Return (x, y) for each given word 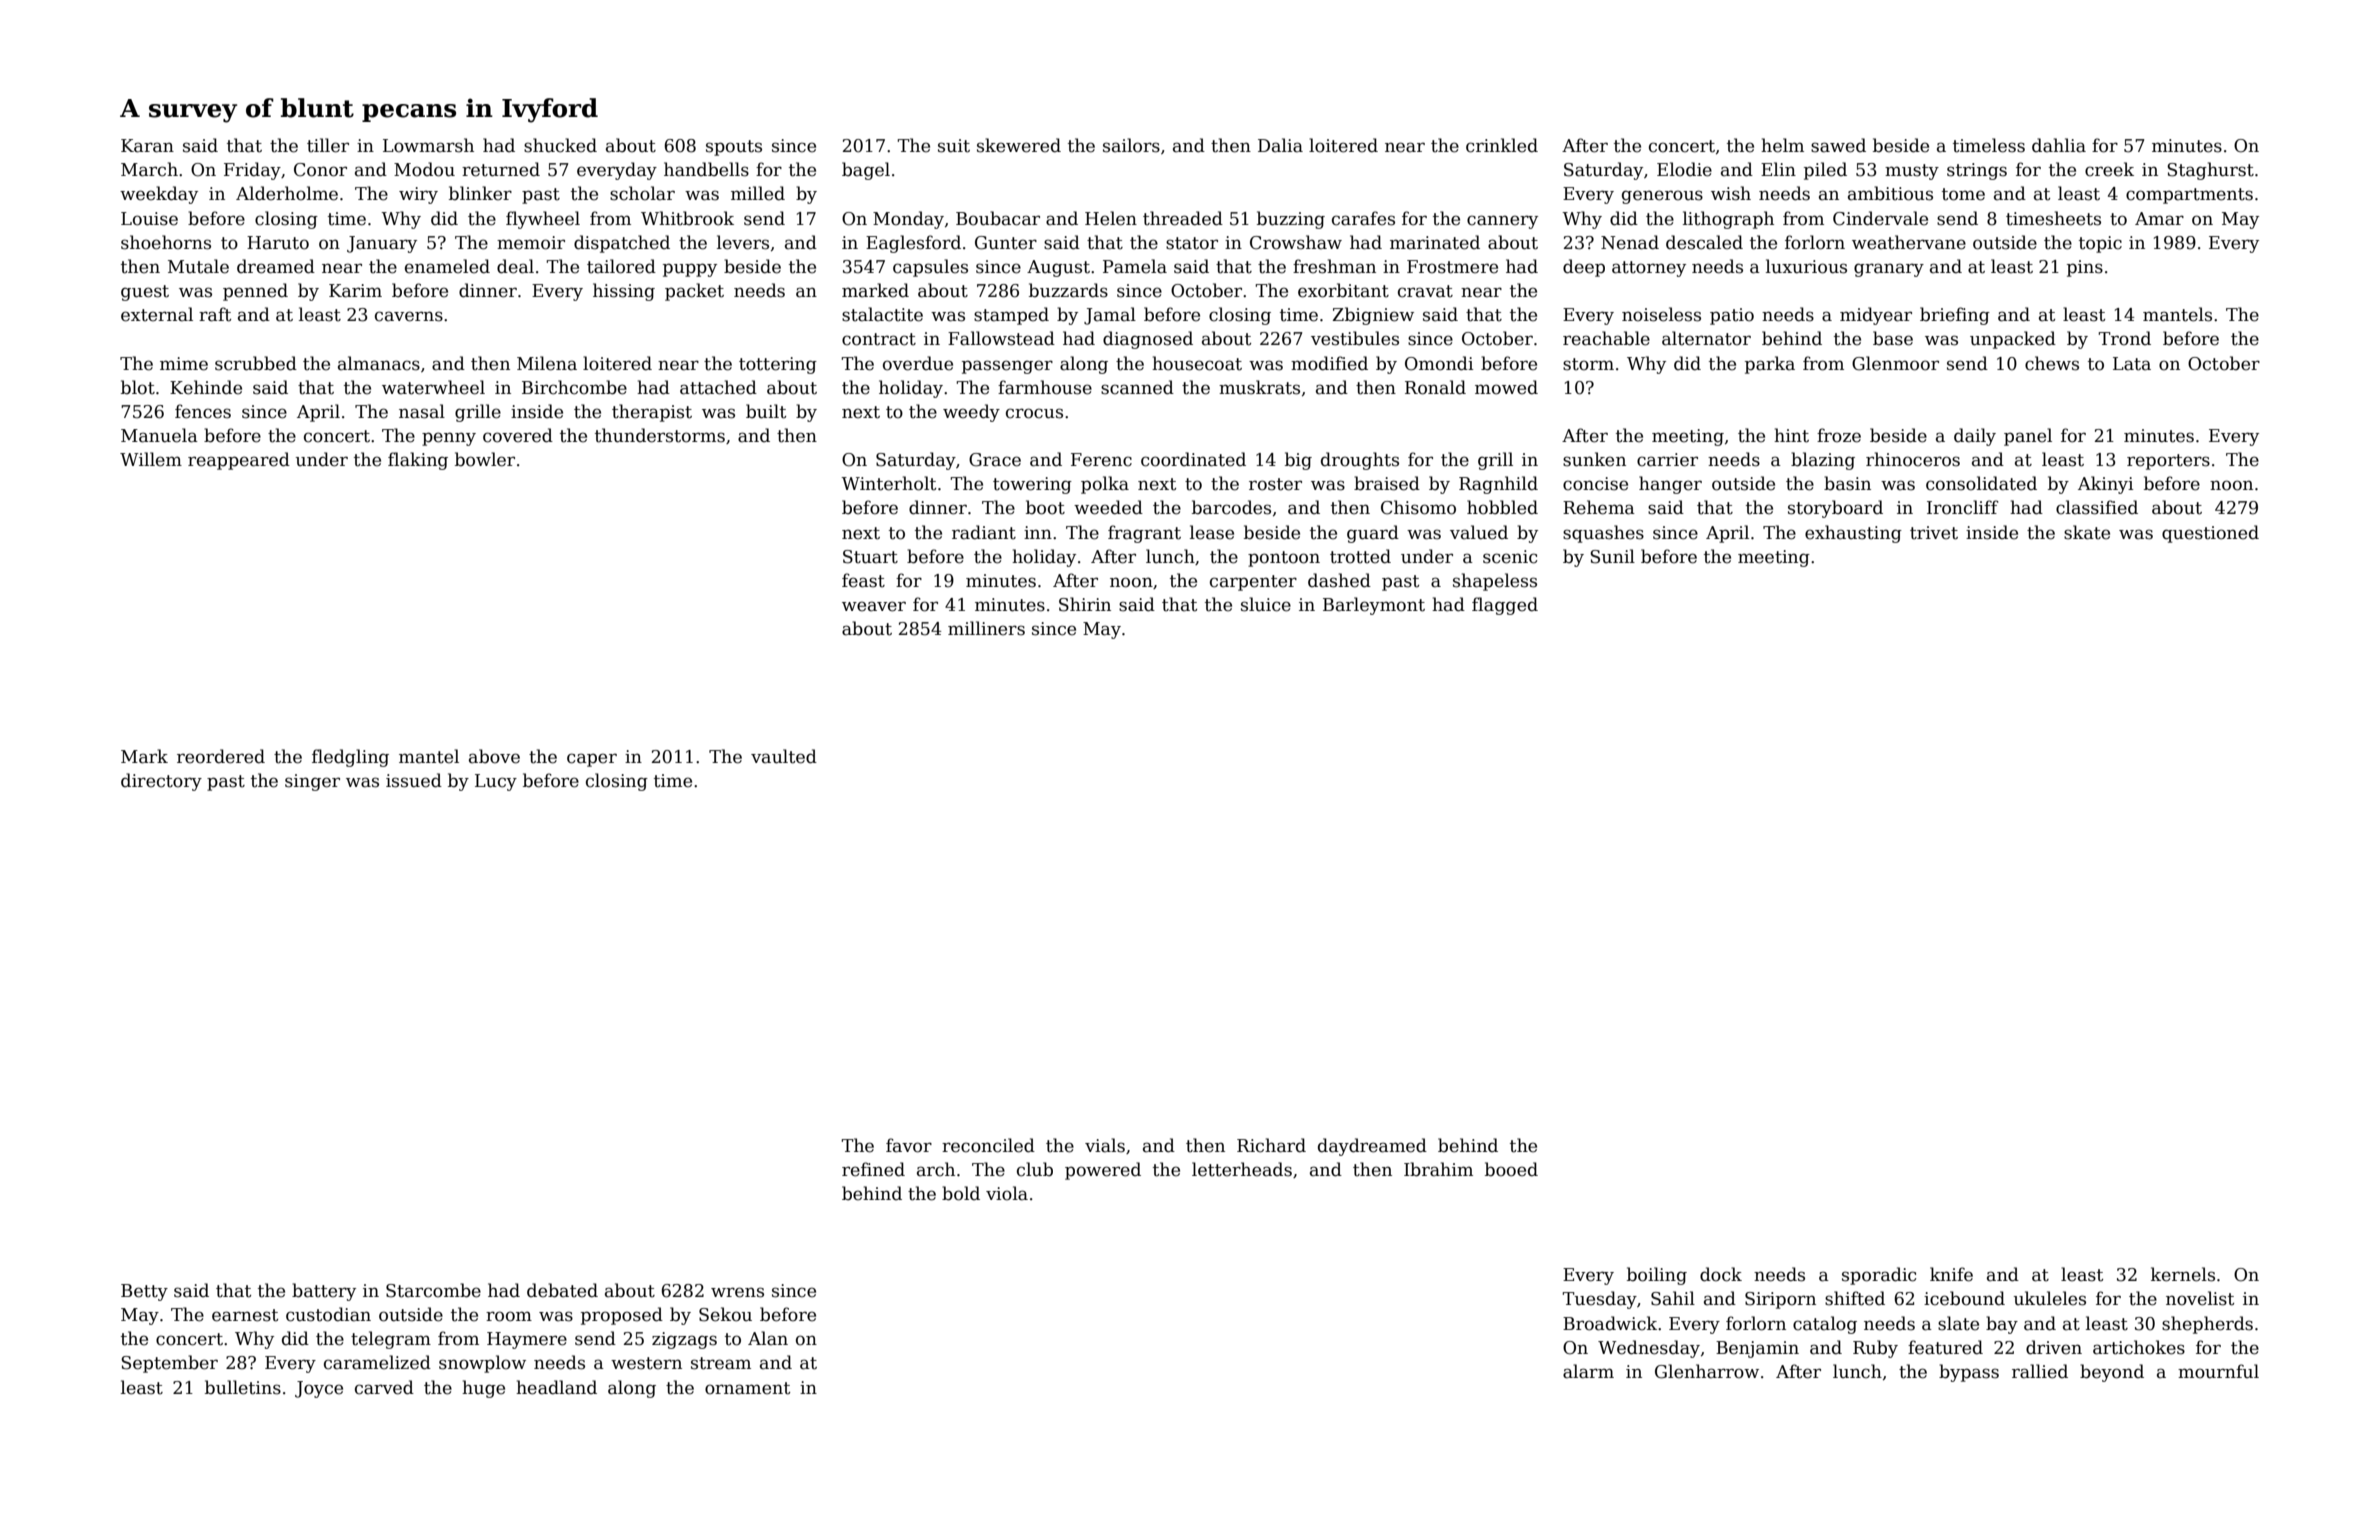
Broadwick (1610, 1323)
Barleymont (1374, 606)
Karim (355, 291)
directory (161, 782)
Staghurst (2210, 171)
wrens (737, 1292)
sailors (1131, 145)
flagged (1505, 606)
